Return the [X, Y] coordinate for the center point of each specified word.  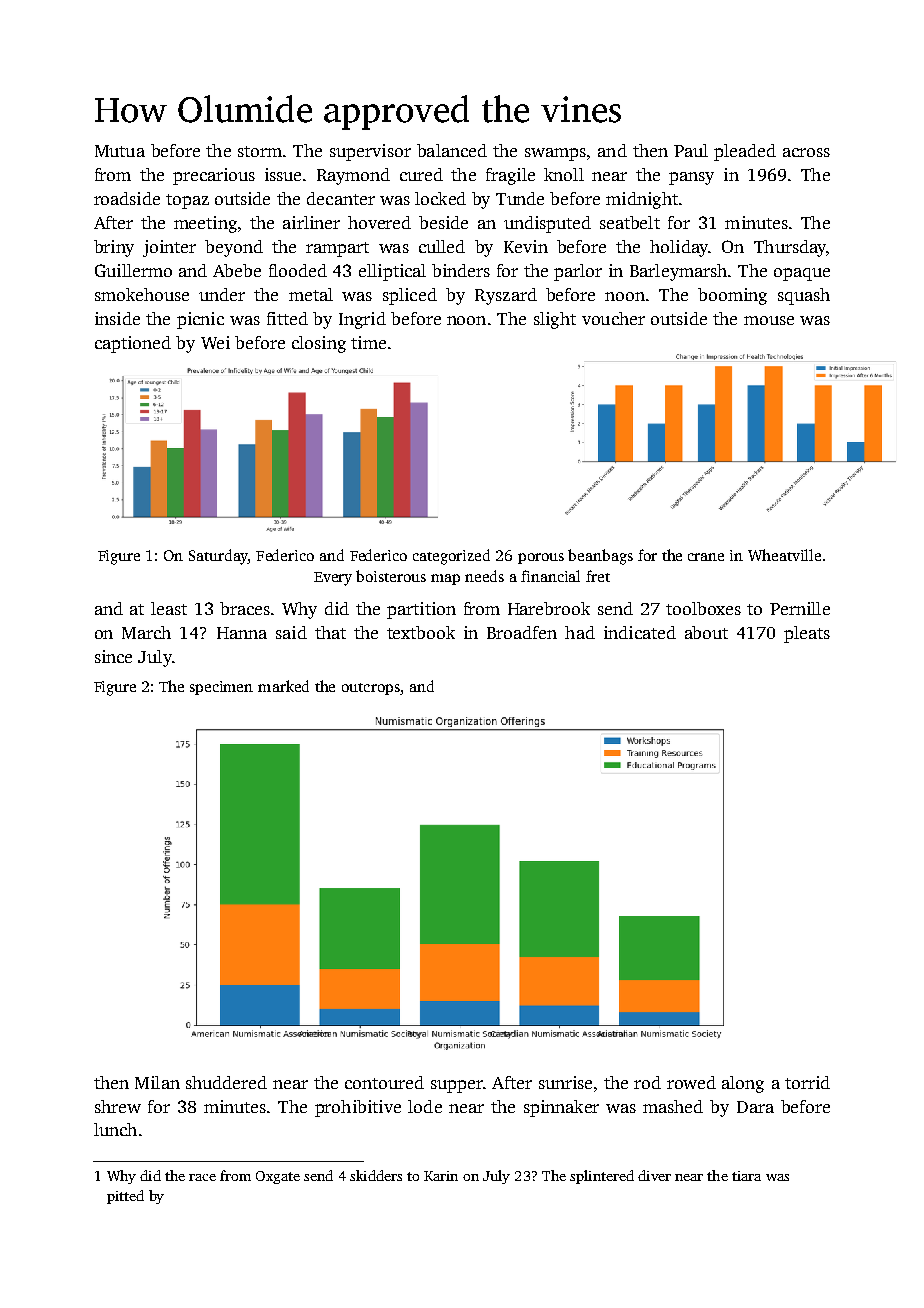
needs [484, 576]
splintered [602, 1177]
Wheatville [784, 555]
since [113, 656]
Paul [691, 150]
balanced [452, 150]
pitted [125, 1197]
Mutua [120, 151]
